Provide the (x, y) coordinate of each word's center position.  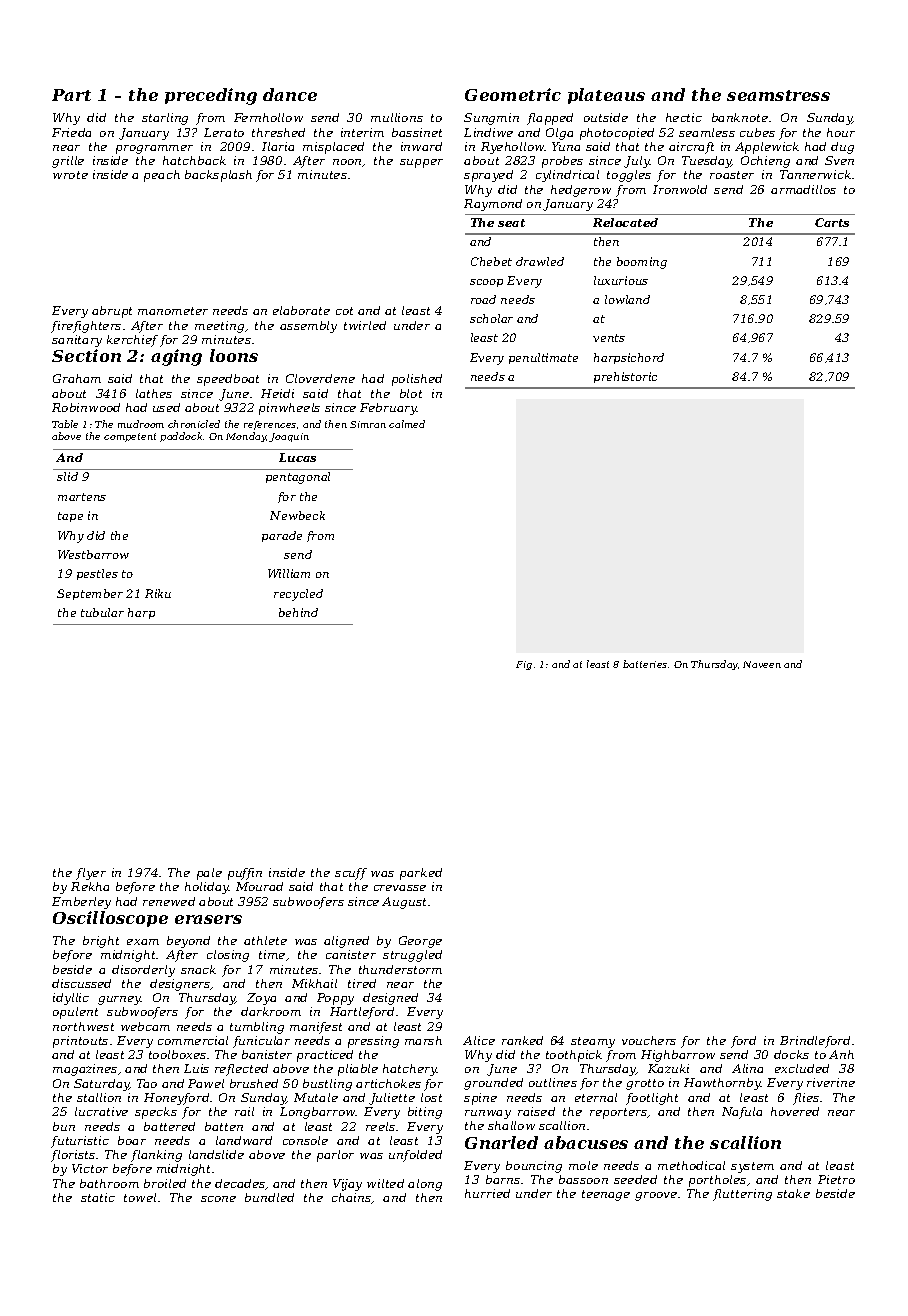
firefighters (86, 327)
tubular (102, 612)
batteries (645, 664)
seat (511, 223)
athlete (265, 940)
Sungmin (491, 119)
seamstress (778, 95)
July (637, 162)
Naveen (762, 664)
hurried (487, 1193)
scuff (351, 874)
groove (656, 1196)
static (98, 1197)
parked (421, 874)
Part (71, 95)
